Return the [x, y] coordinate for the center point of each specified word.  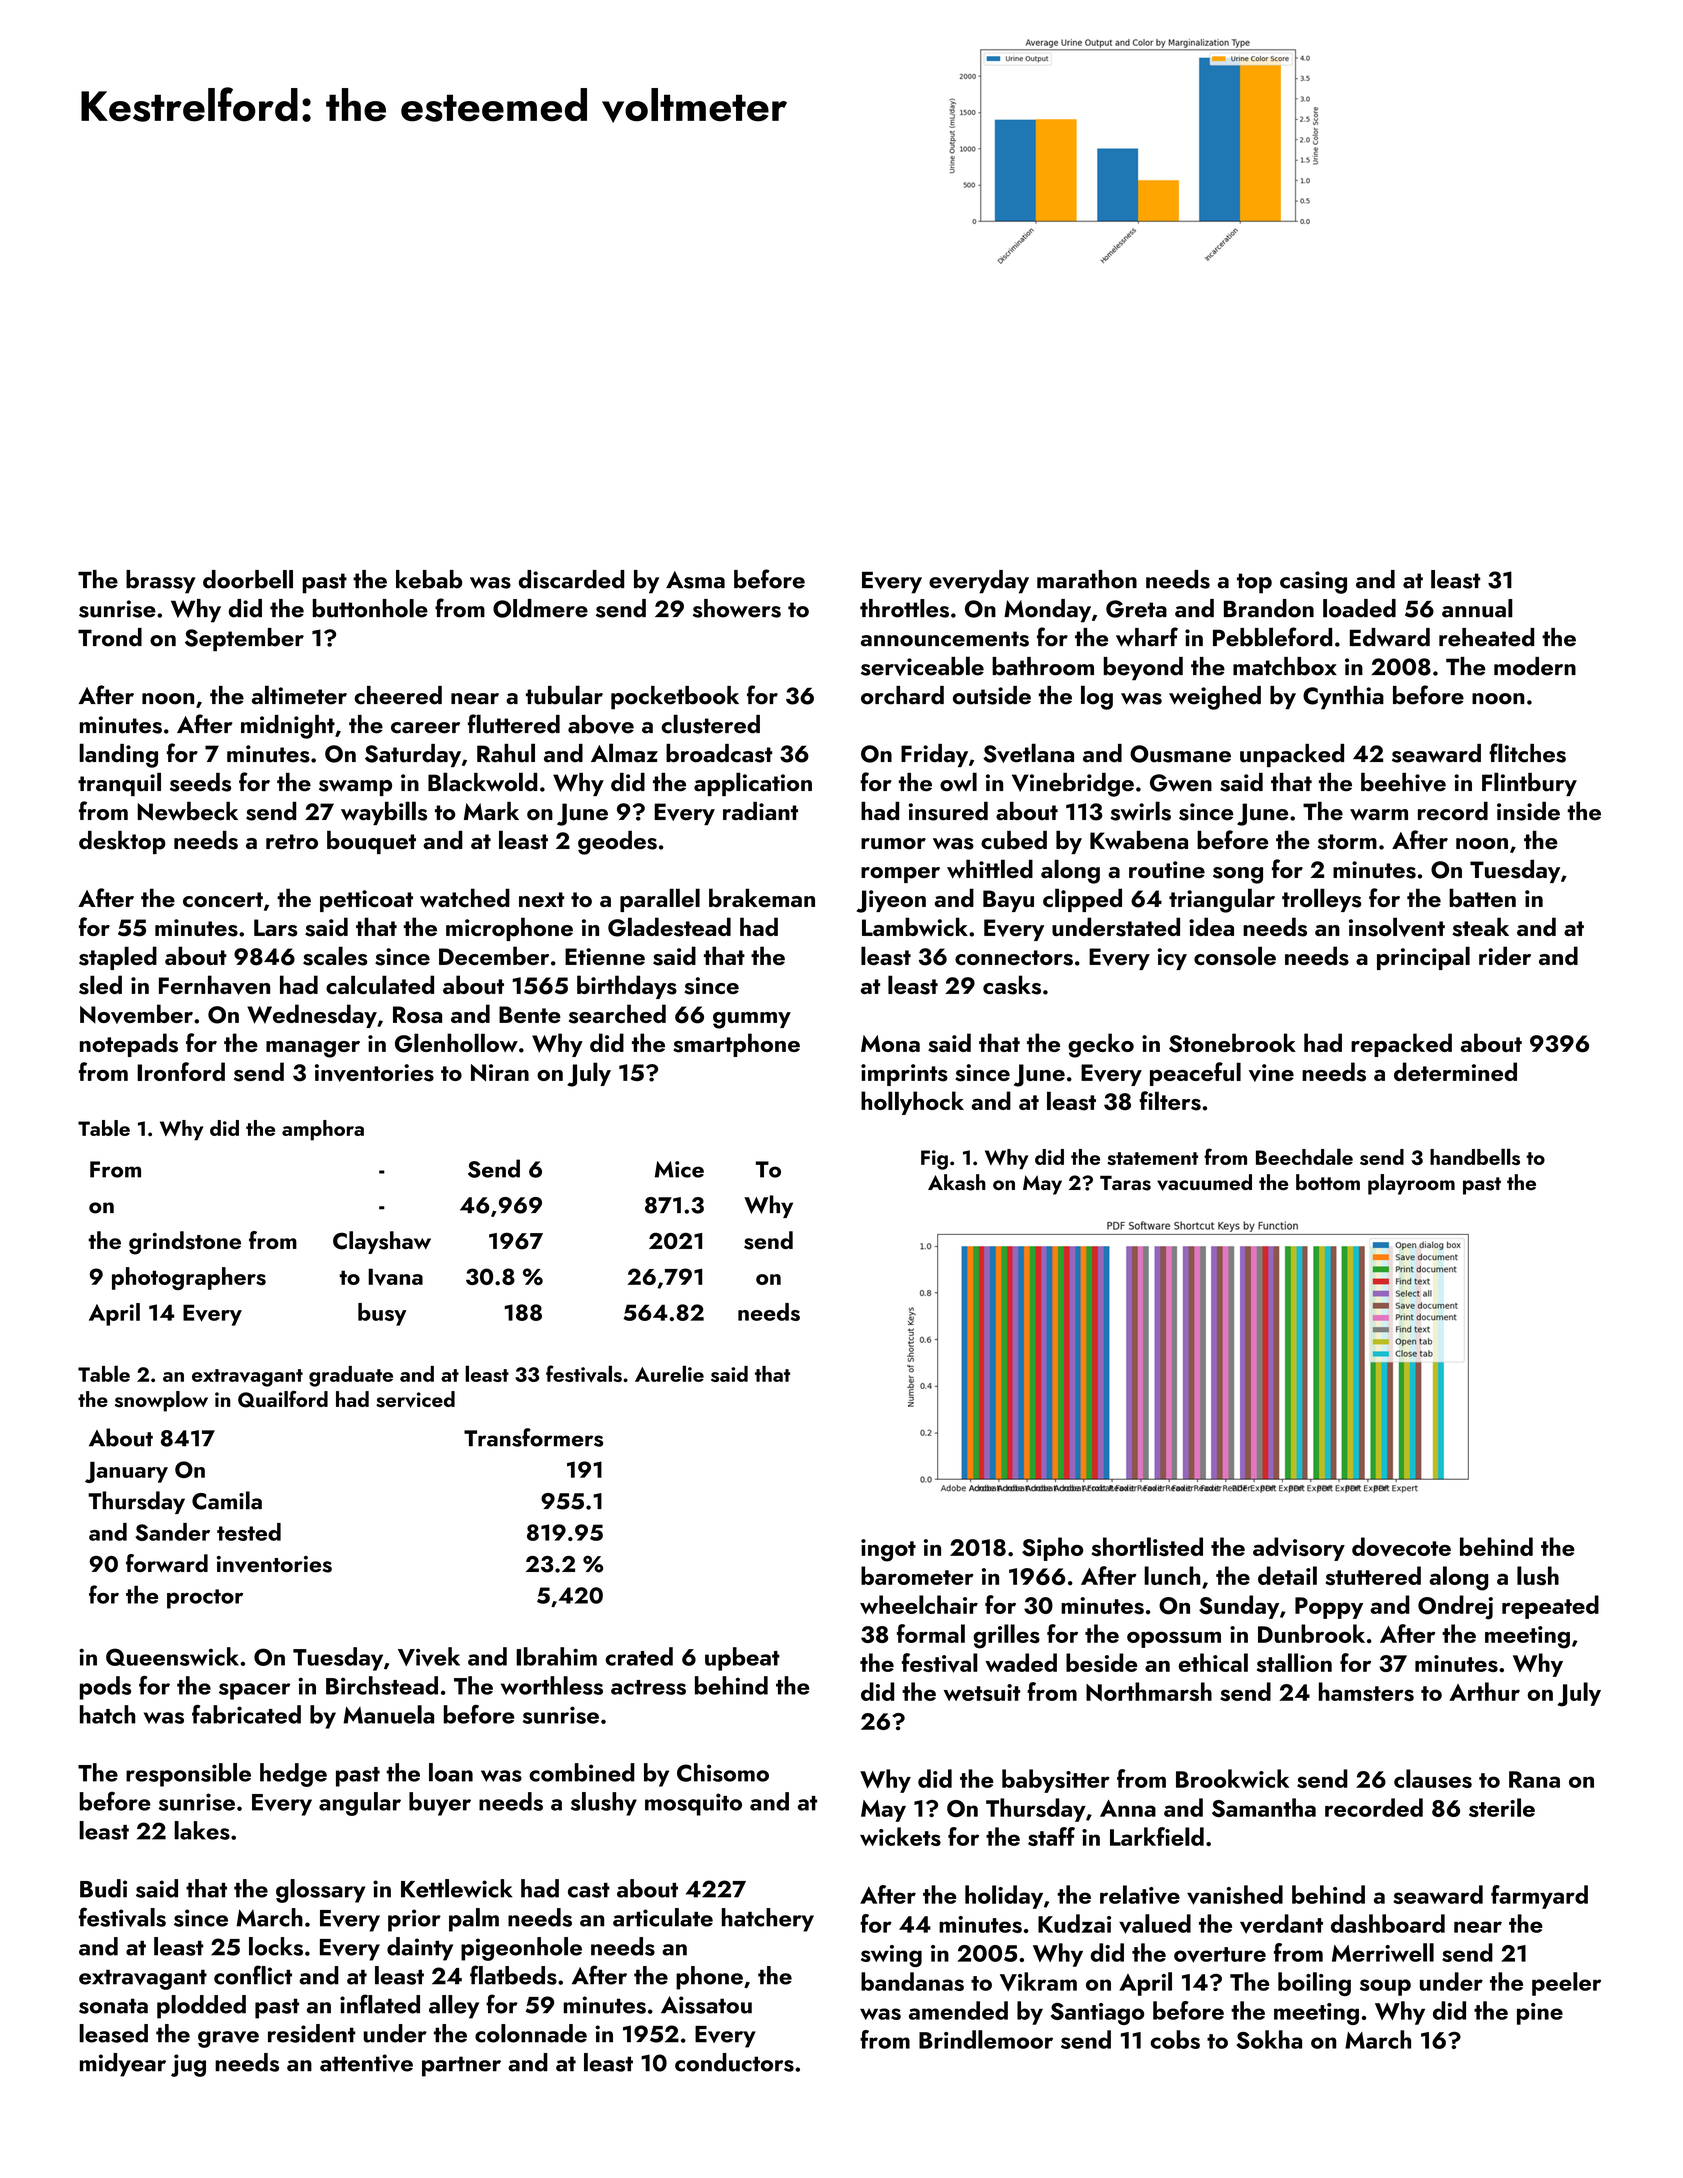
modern [1535, 666]
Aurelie [669, 1373]
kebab [429, 579]
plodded [201, 2007]
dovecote [1401, 1547]
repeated [1550, 1607]
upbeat [742, 1659]
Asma [695, 580]
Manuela [388, 1714]
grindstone [185, 1243]
